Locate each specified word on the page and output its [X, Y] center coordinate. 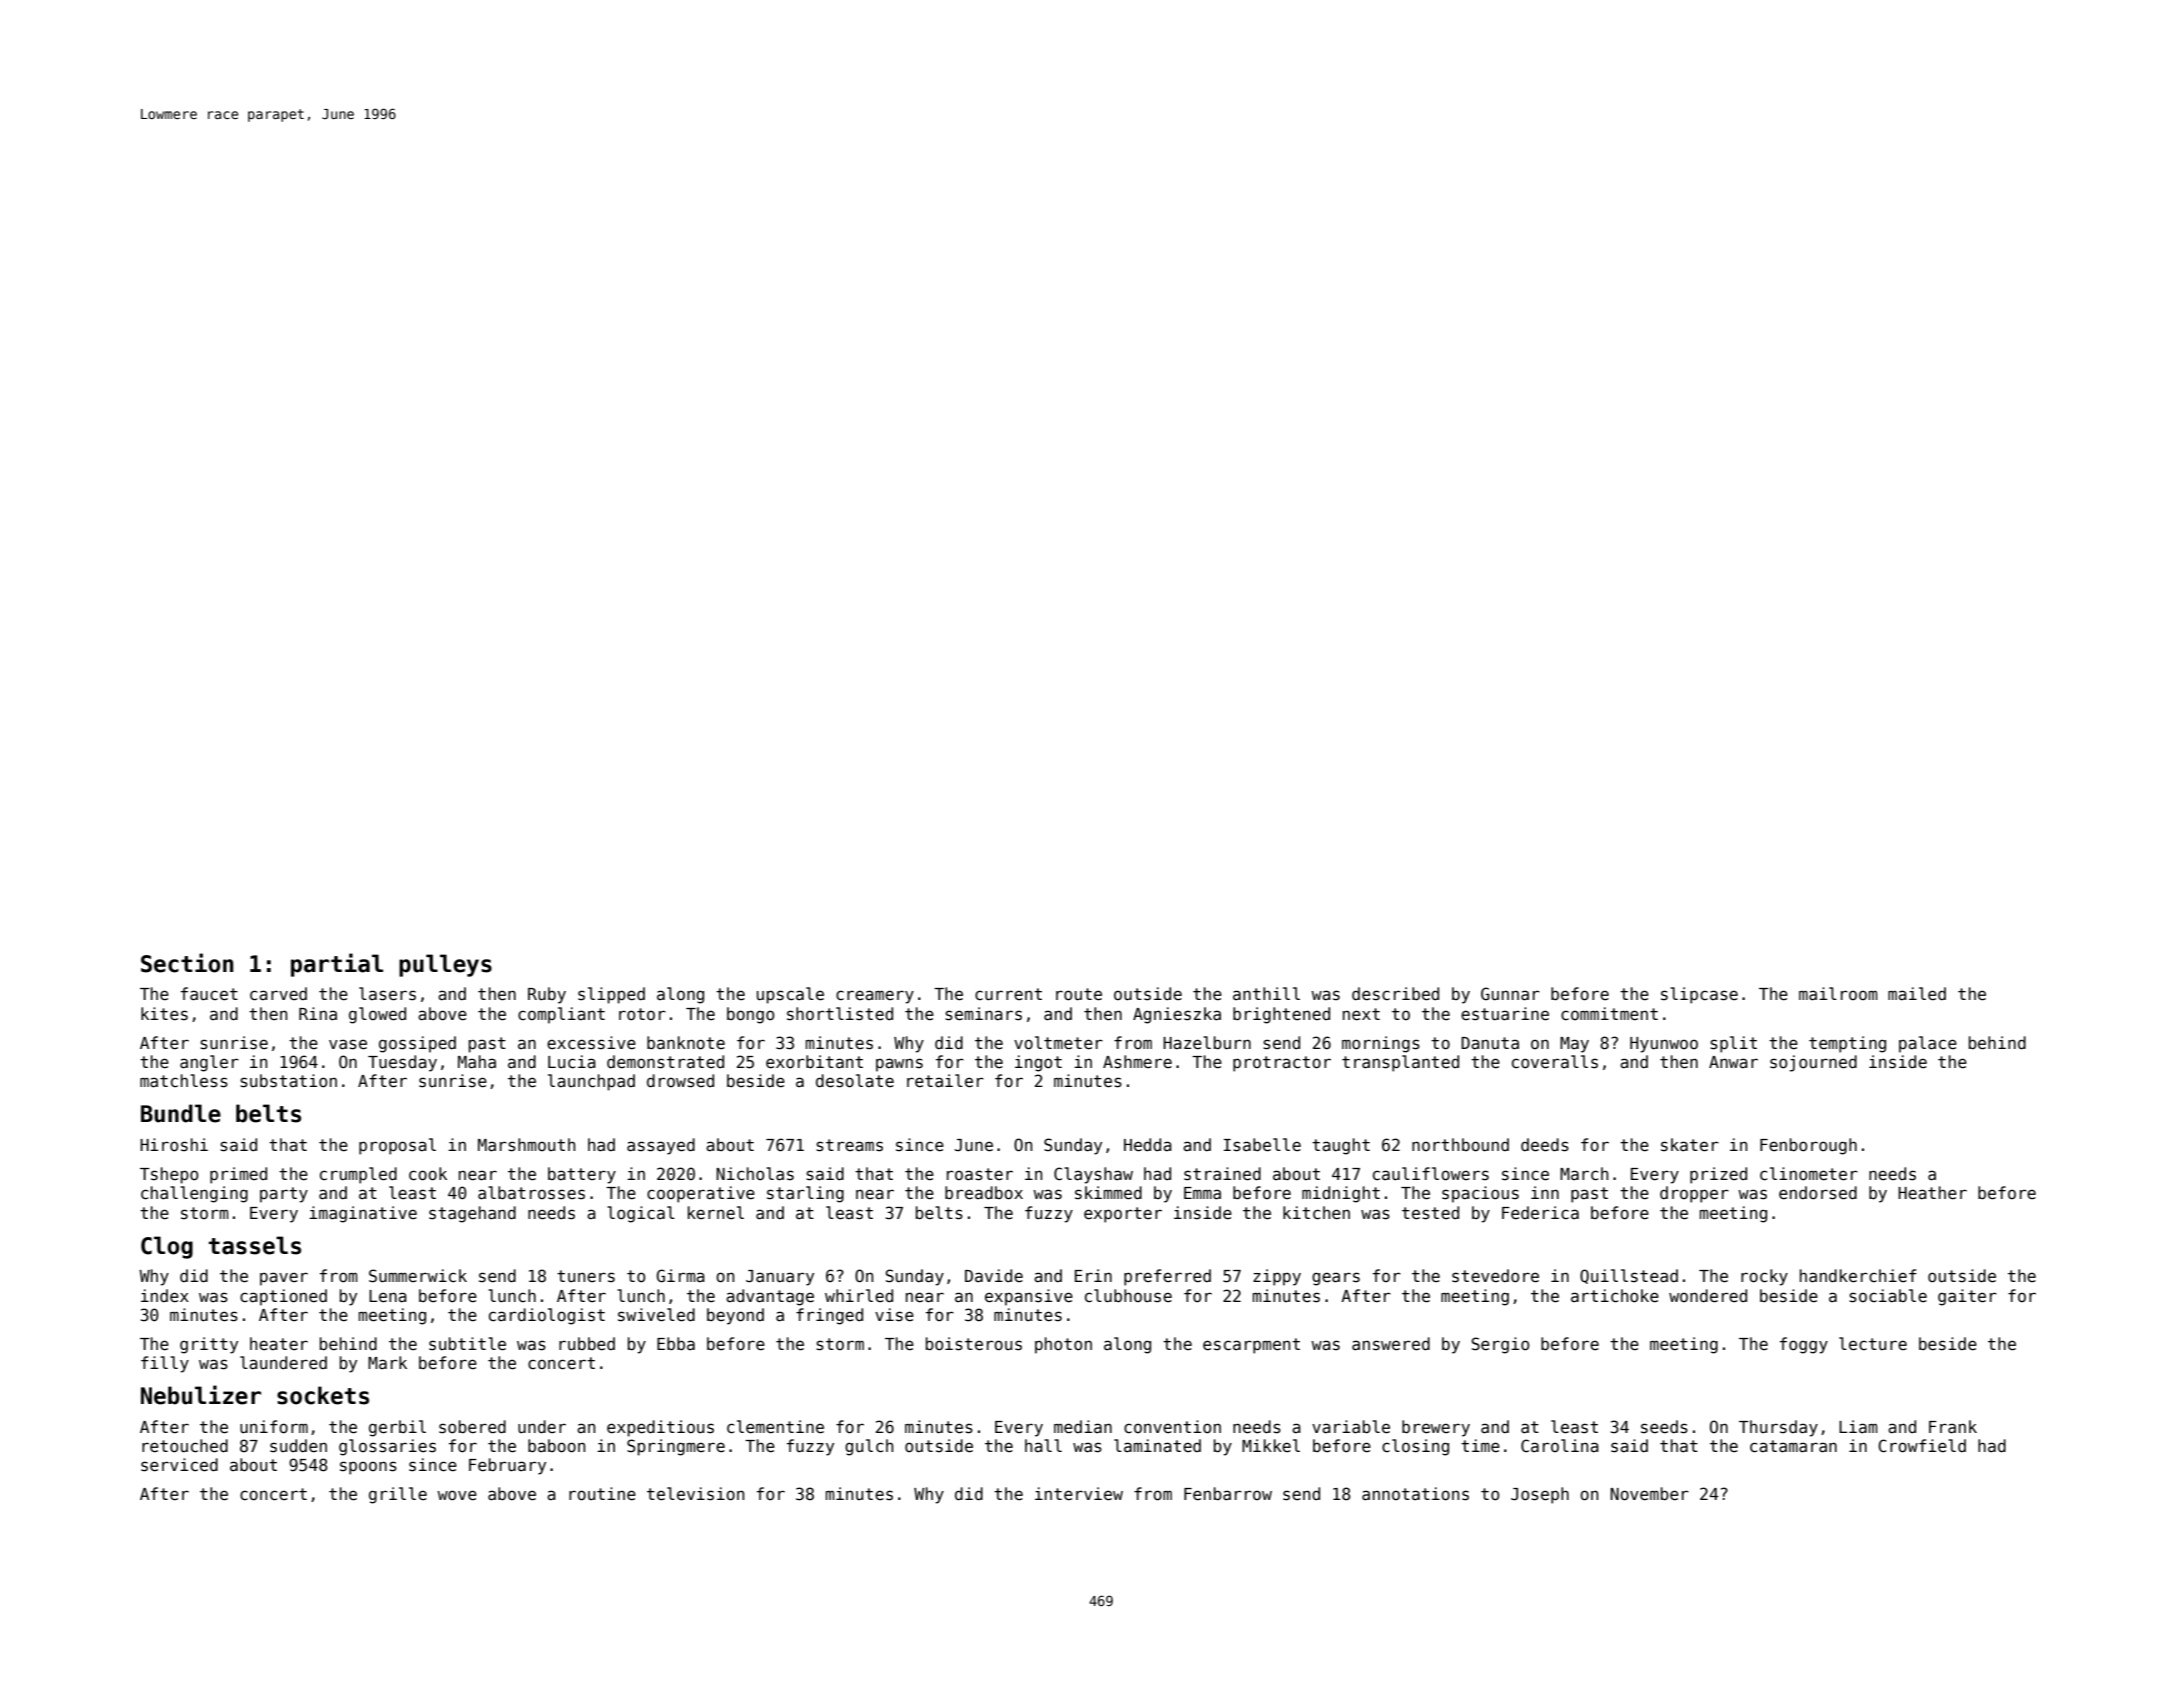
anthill [1266, 993]
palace [1928, 1044]
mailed [1917, 994]
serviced [179, 1465]
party [284, 1195]
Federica [1540, 1213]
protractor [1282, 1064]
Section [187, 963]
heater [279, 1344]
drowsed [680, 1081]
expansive [1029, 1297]
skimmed [1108, 1193]
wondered [1708, 1296]
